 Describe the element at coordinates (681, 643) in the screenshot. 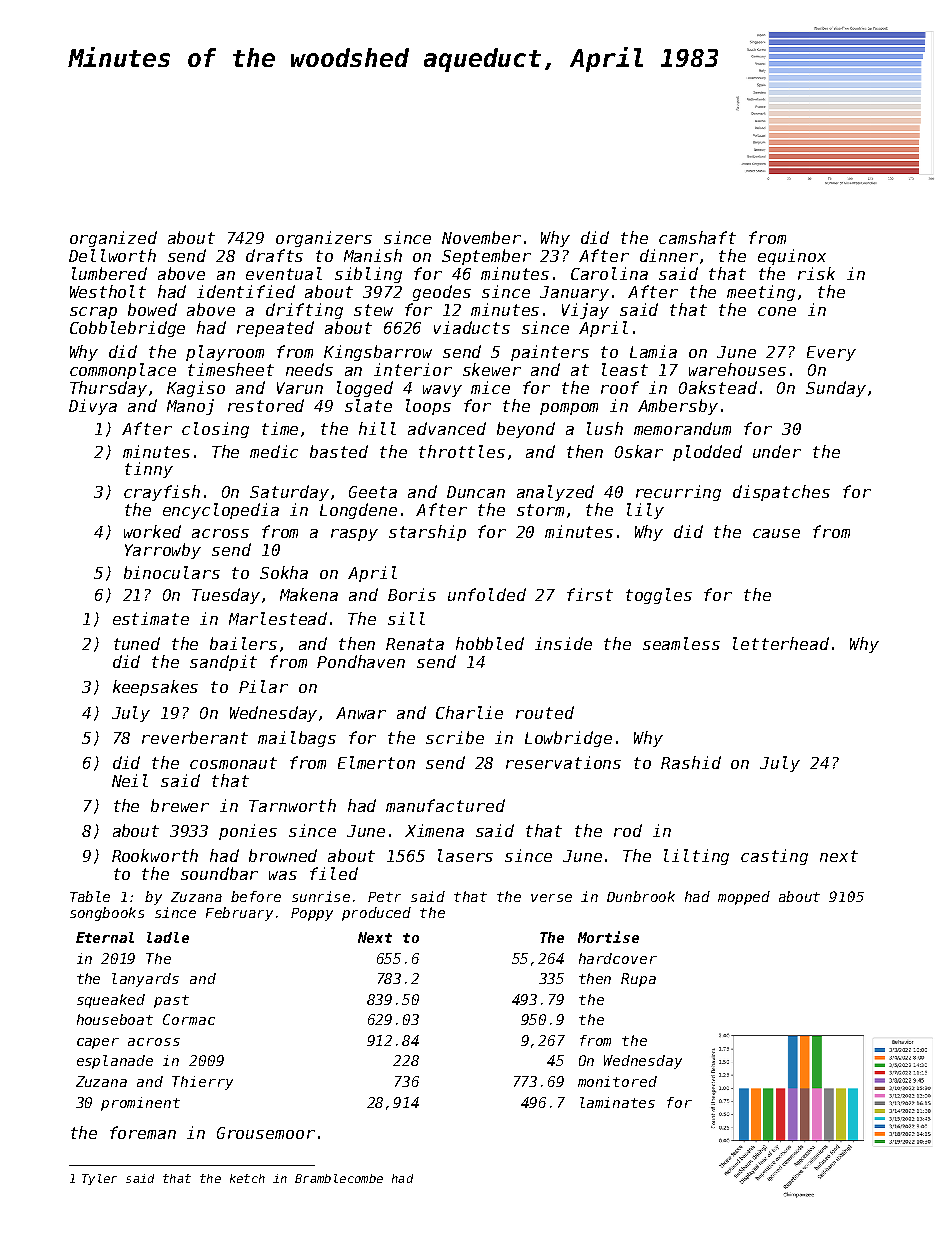

I see `seamless` at that location.
